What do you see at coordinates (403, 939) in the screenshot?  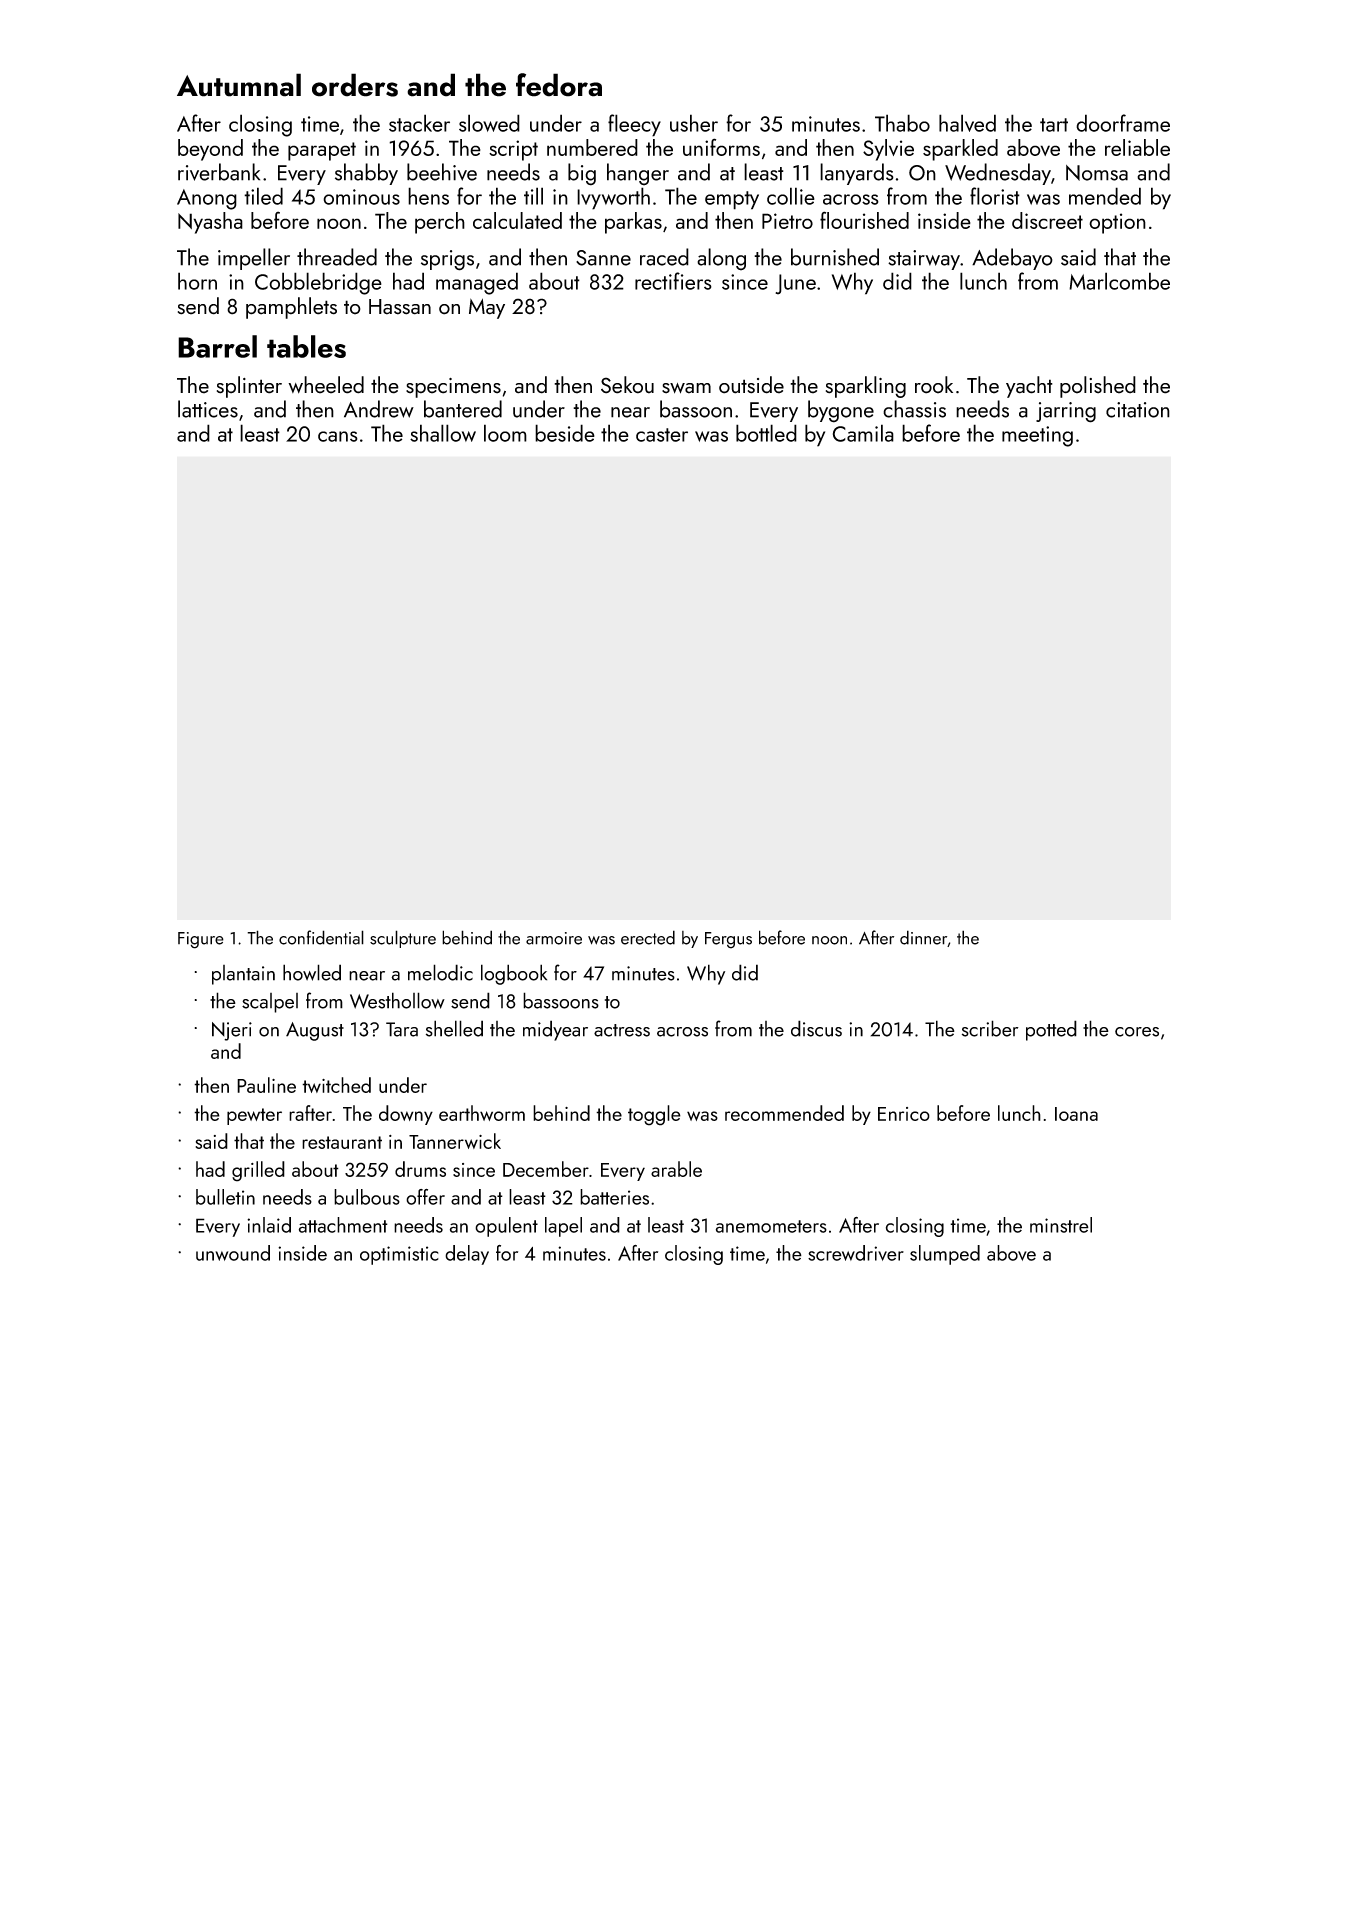 I see `sculpture` at bounding box center [403, 939].
